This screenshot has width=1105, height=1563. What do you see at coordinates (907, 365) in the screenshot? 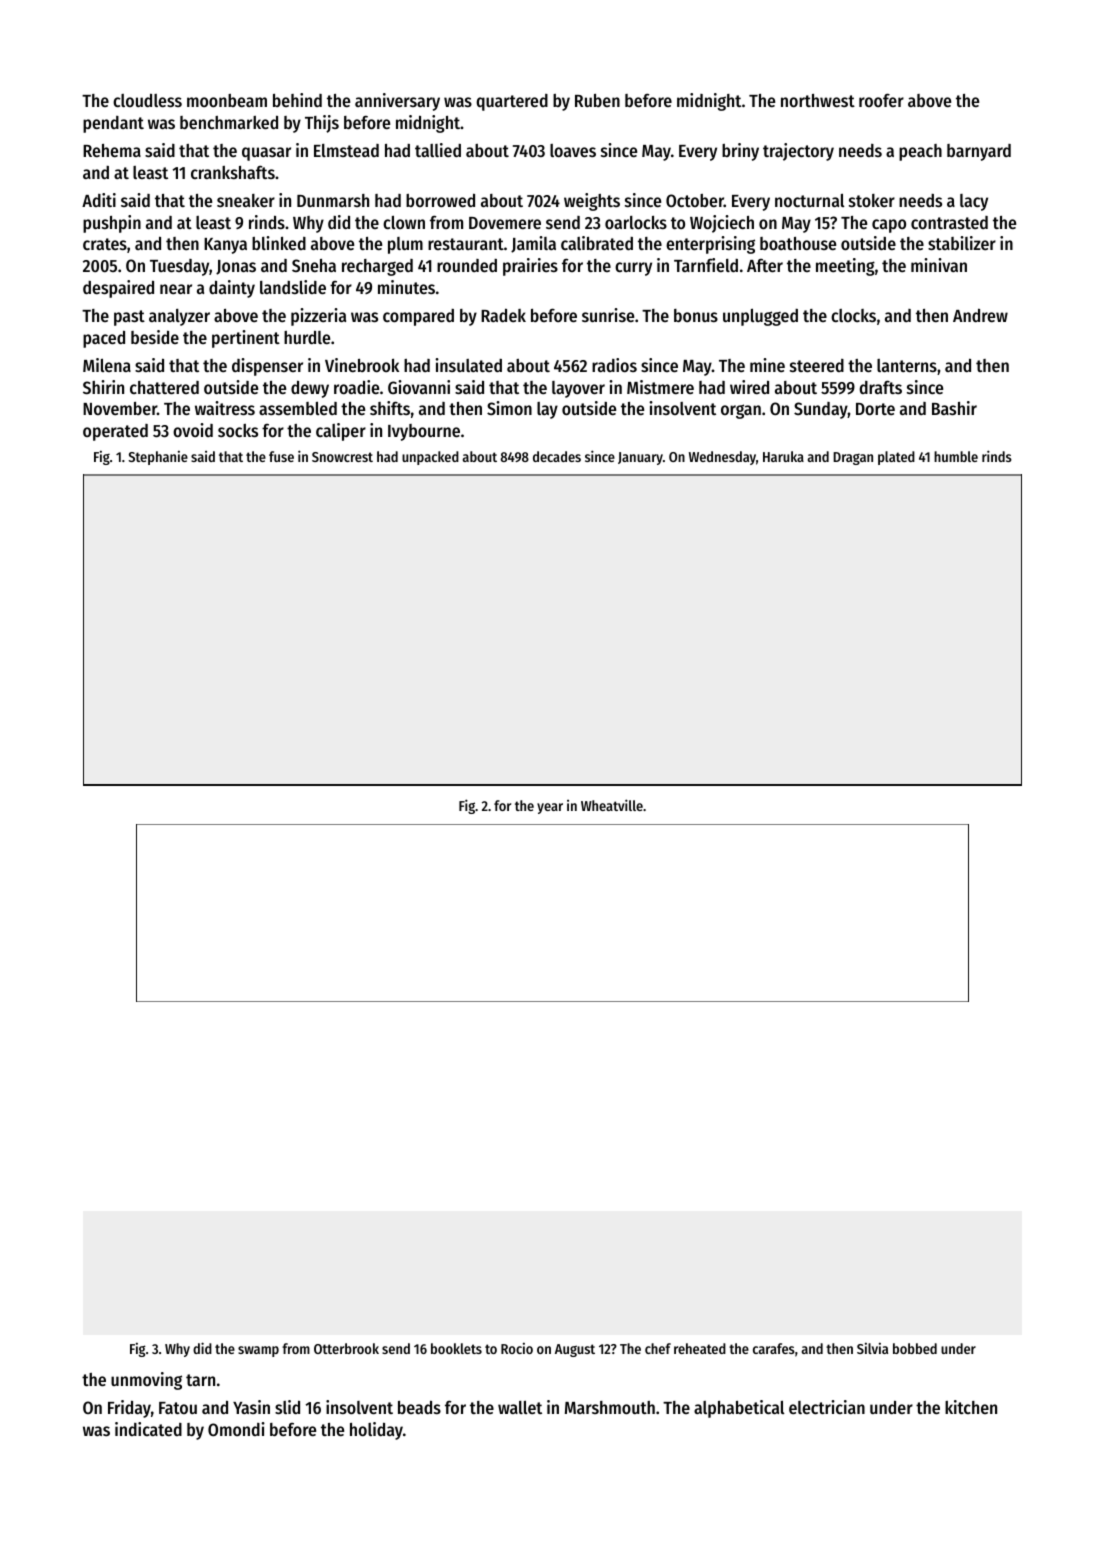
I see `lanterns` at bounding box center [907, 365].
